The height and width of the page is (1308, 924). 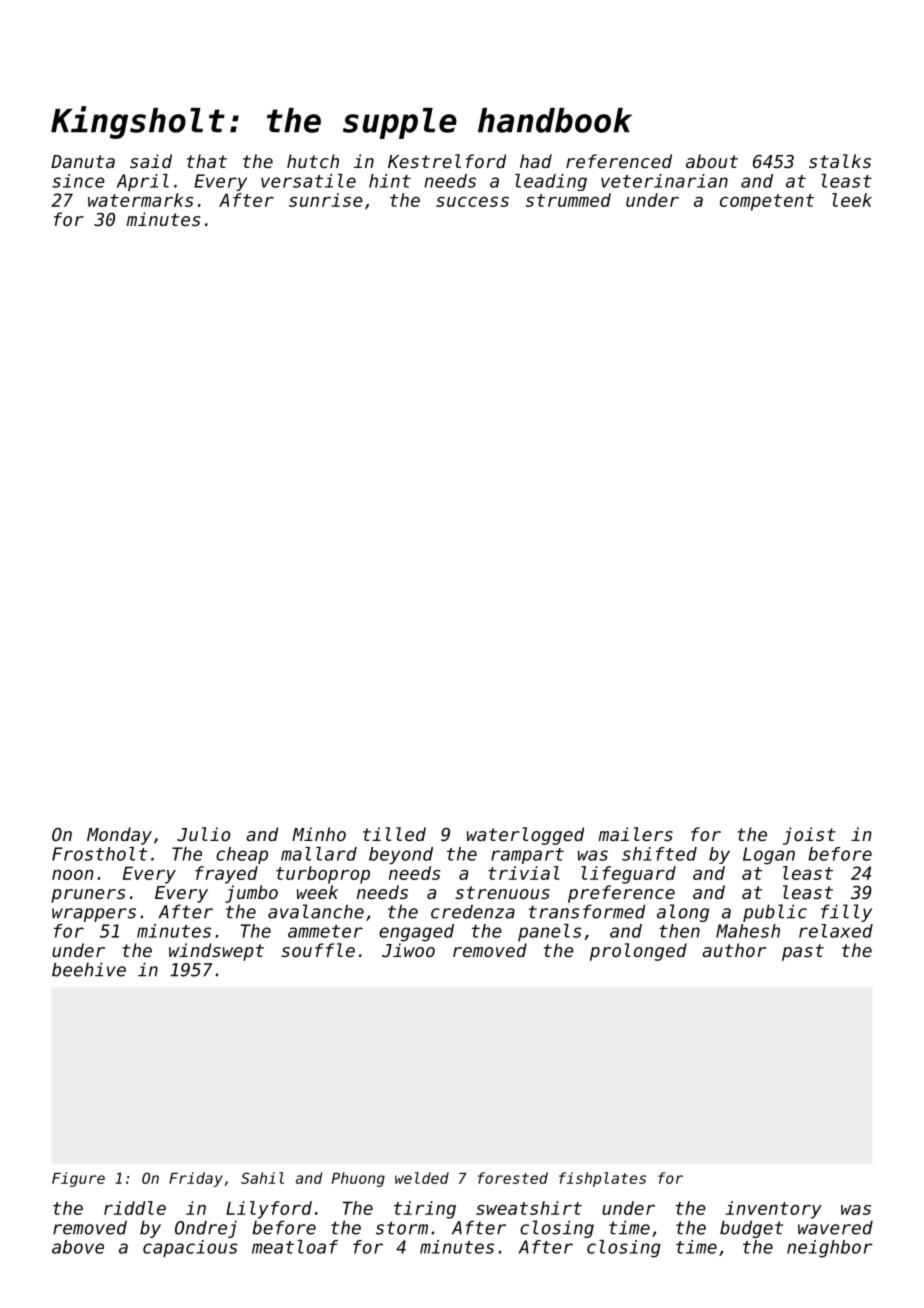 What do you see at coordinates (712, 161) in the page?
I see `about` at bounding box center [712, 161].
